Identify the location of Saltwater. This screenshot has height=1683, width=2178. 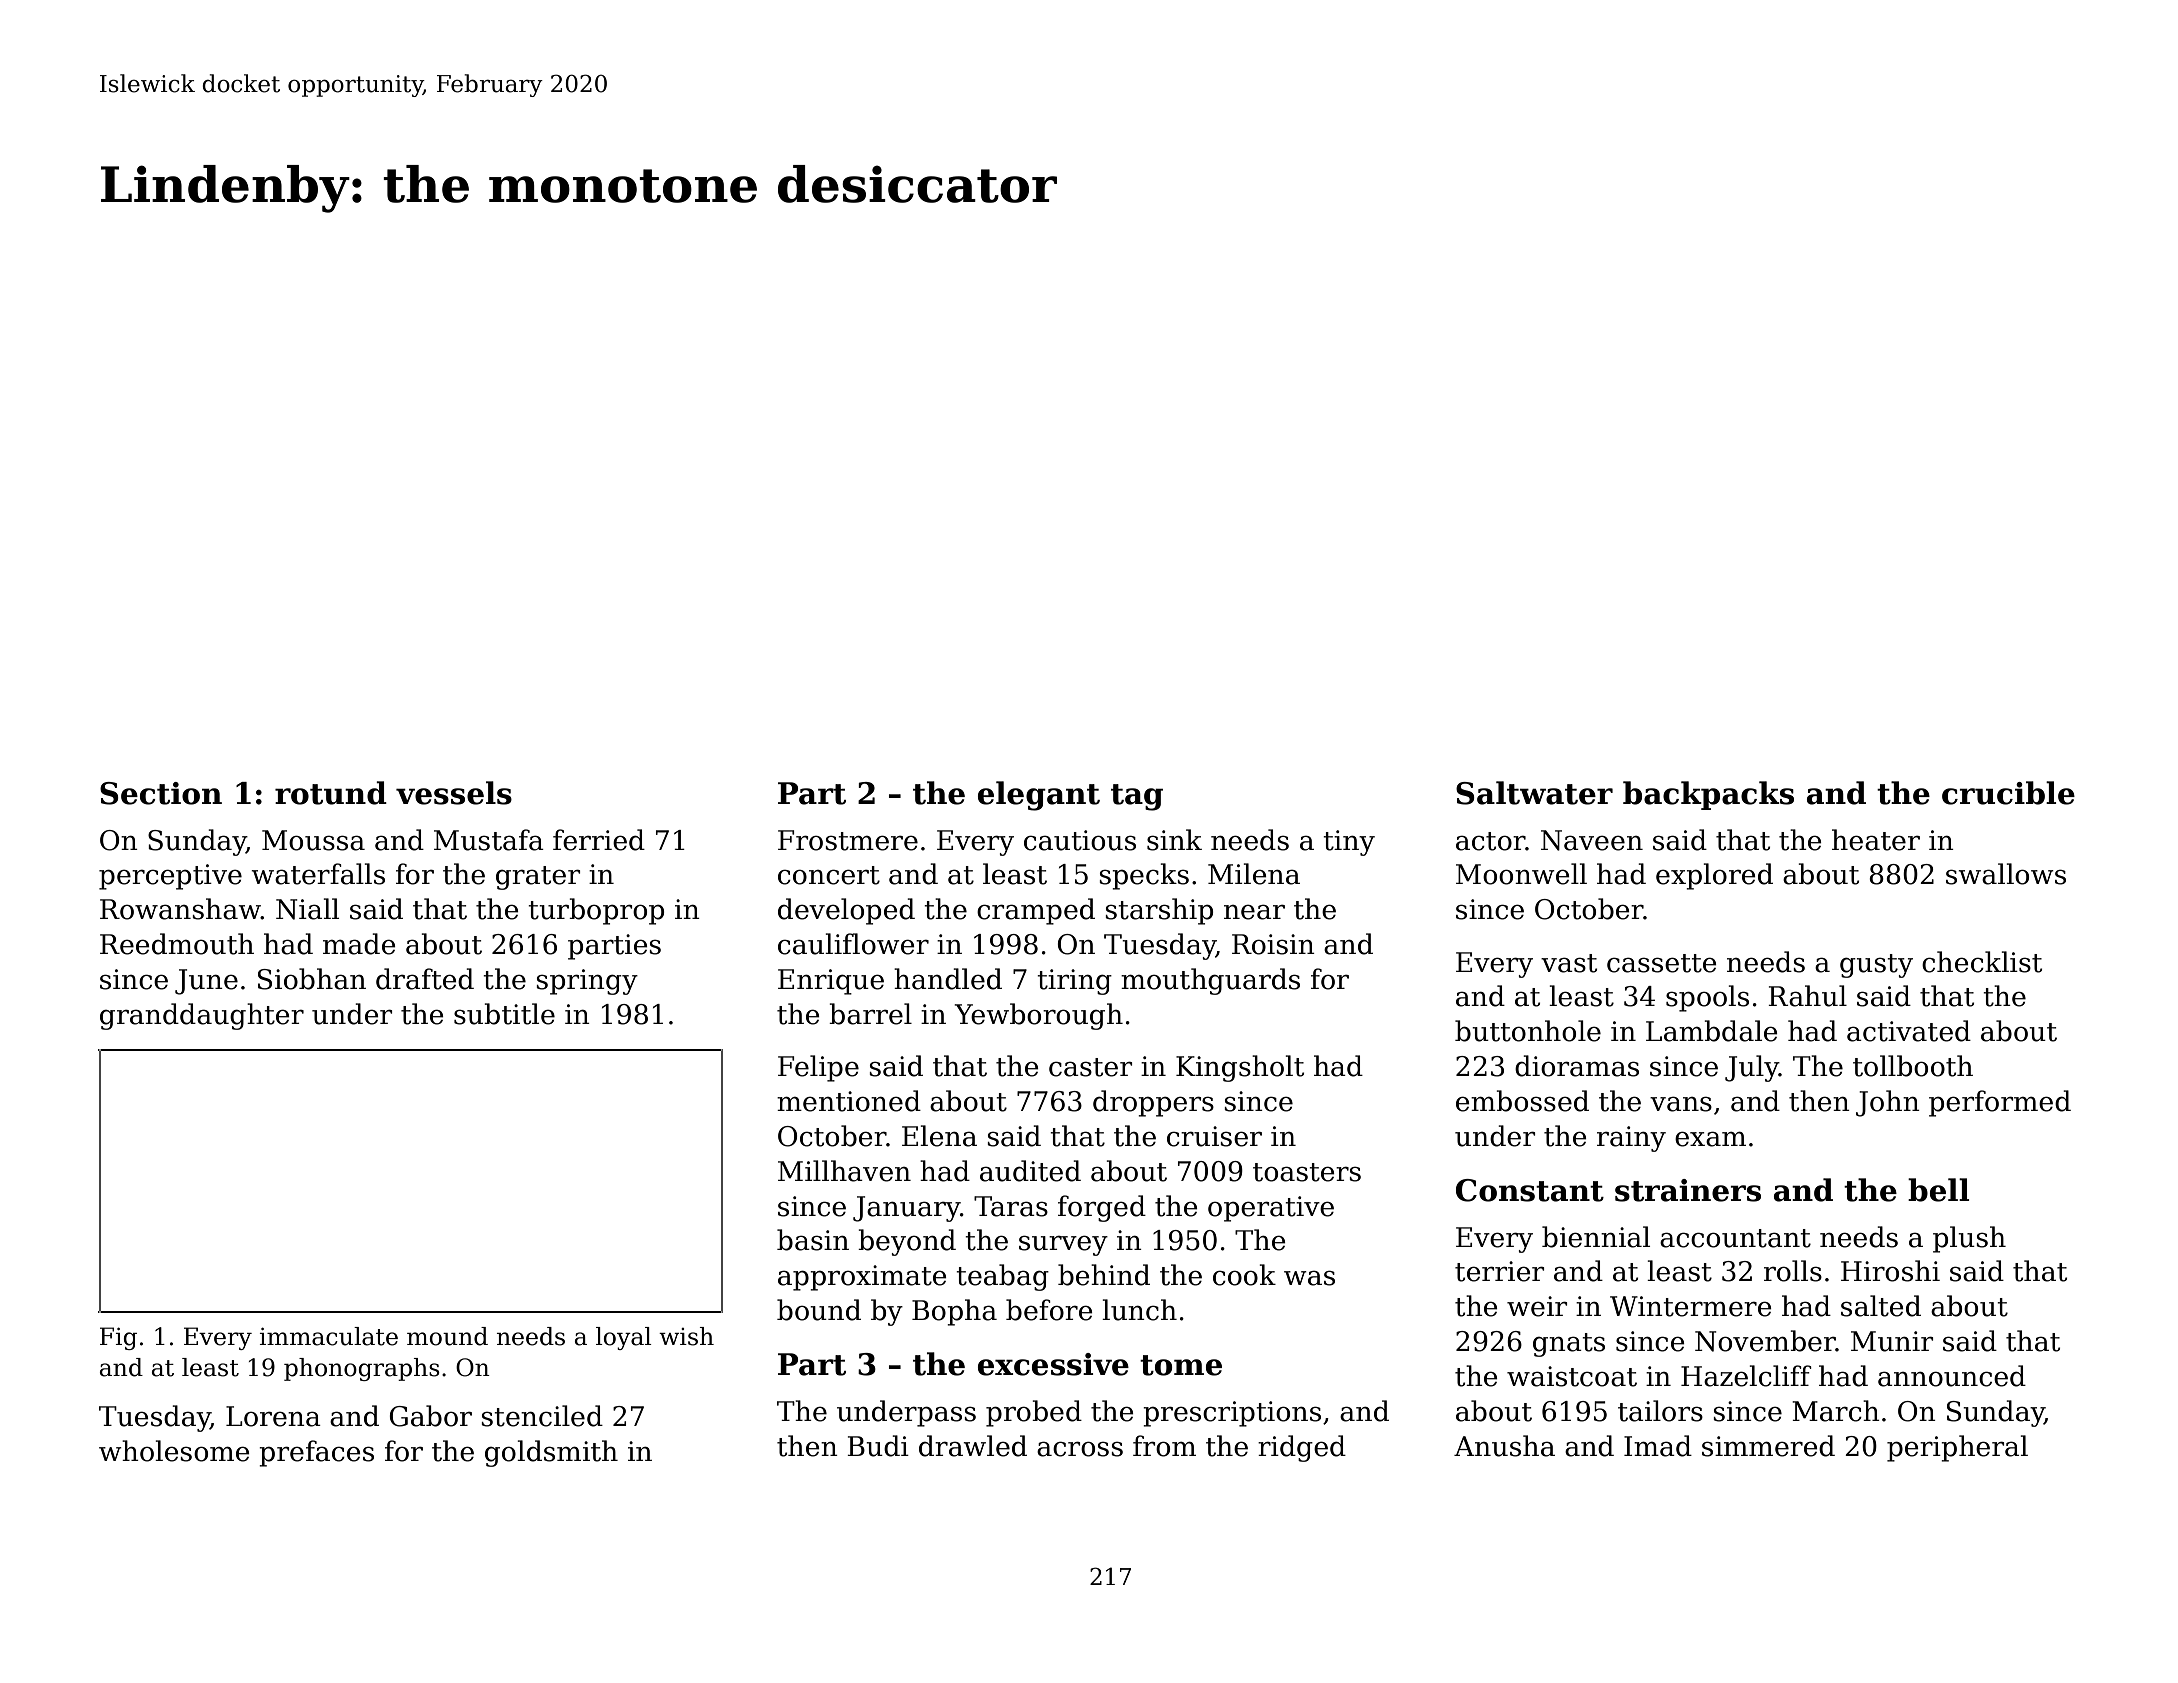
(1534, 793).
